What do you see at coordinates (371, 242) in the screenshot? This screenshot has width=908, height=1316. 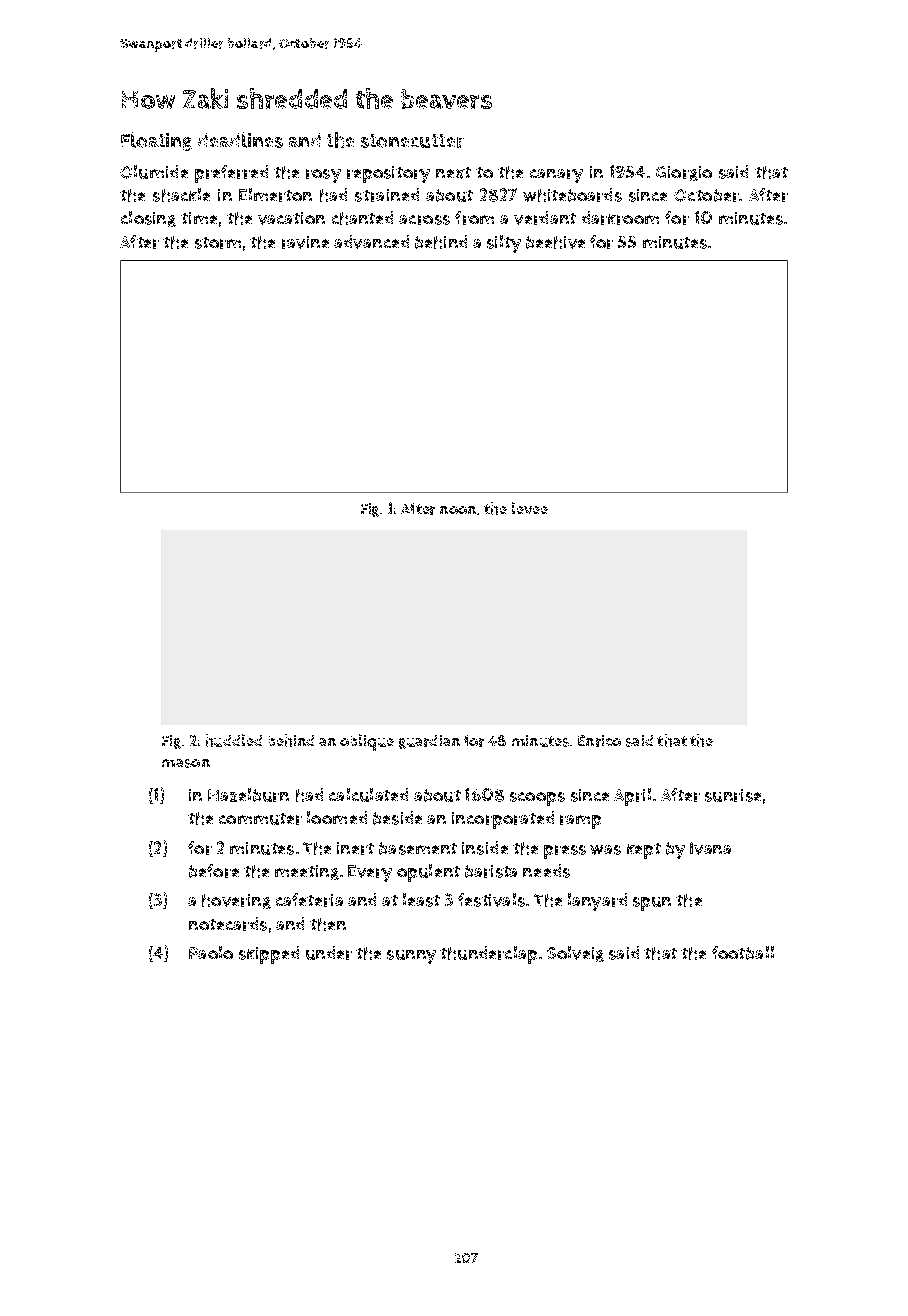 I see `advanced` at bounding box center [371, 242].
